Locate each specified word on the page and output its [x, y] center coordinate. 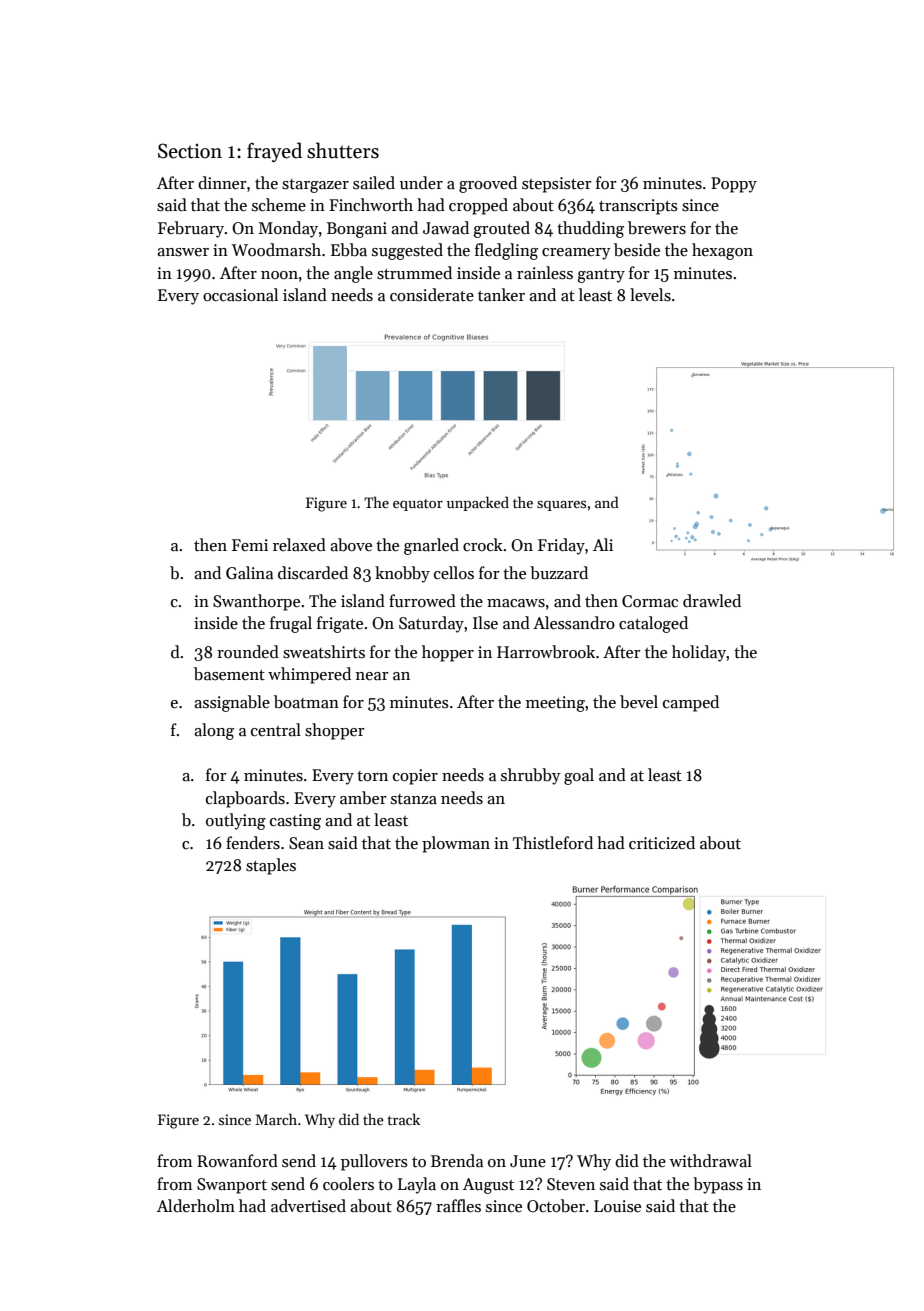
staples [271, 866]
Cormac [650, 601]
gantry [601, 276]
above [351, 545]
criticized [662, 843]
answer [183, 252]
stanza [414, 799]
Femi [250, 545]
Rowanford [237, 1161]
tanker [501, 295]
